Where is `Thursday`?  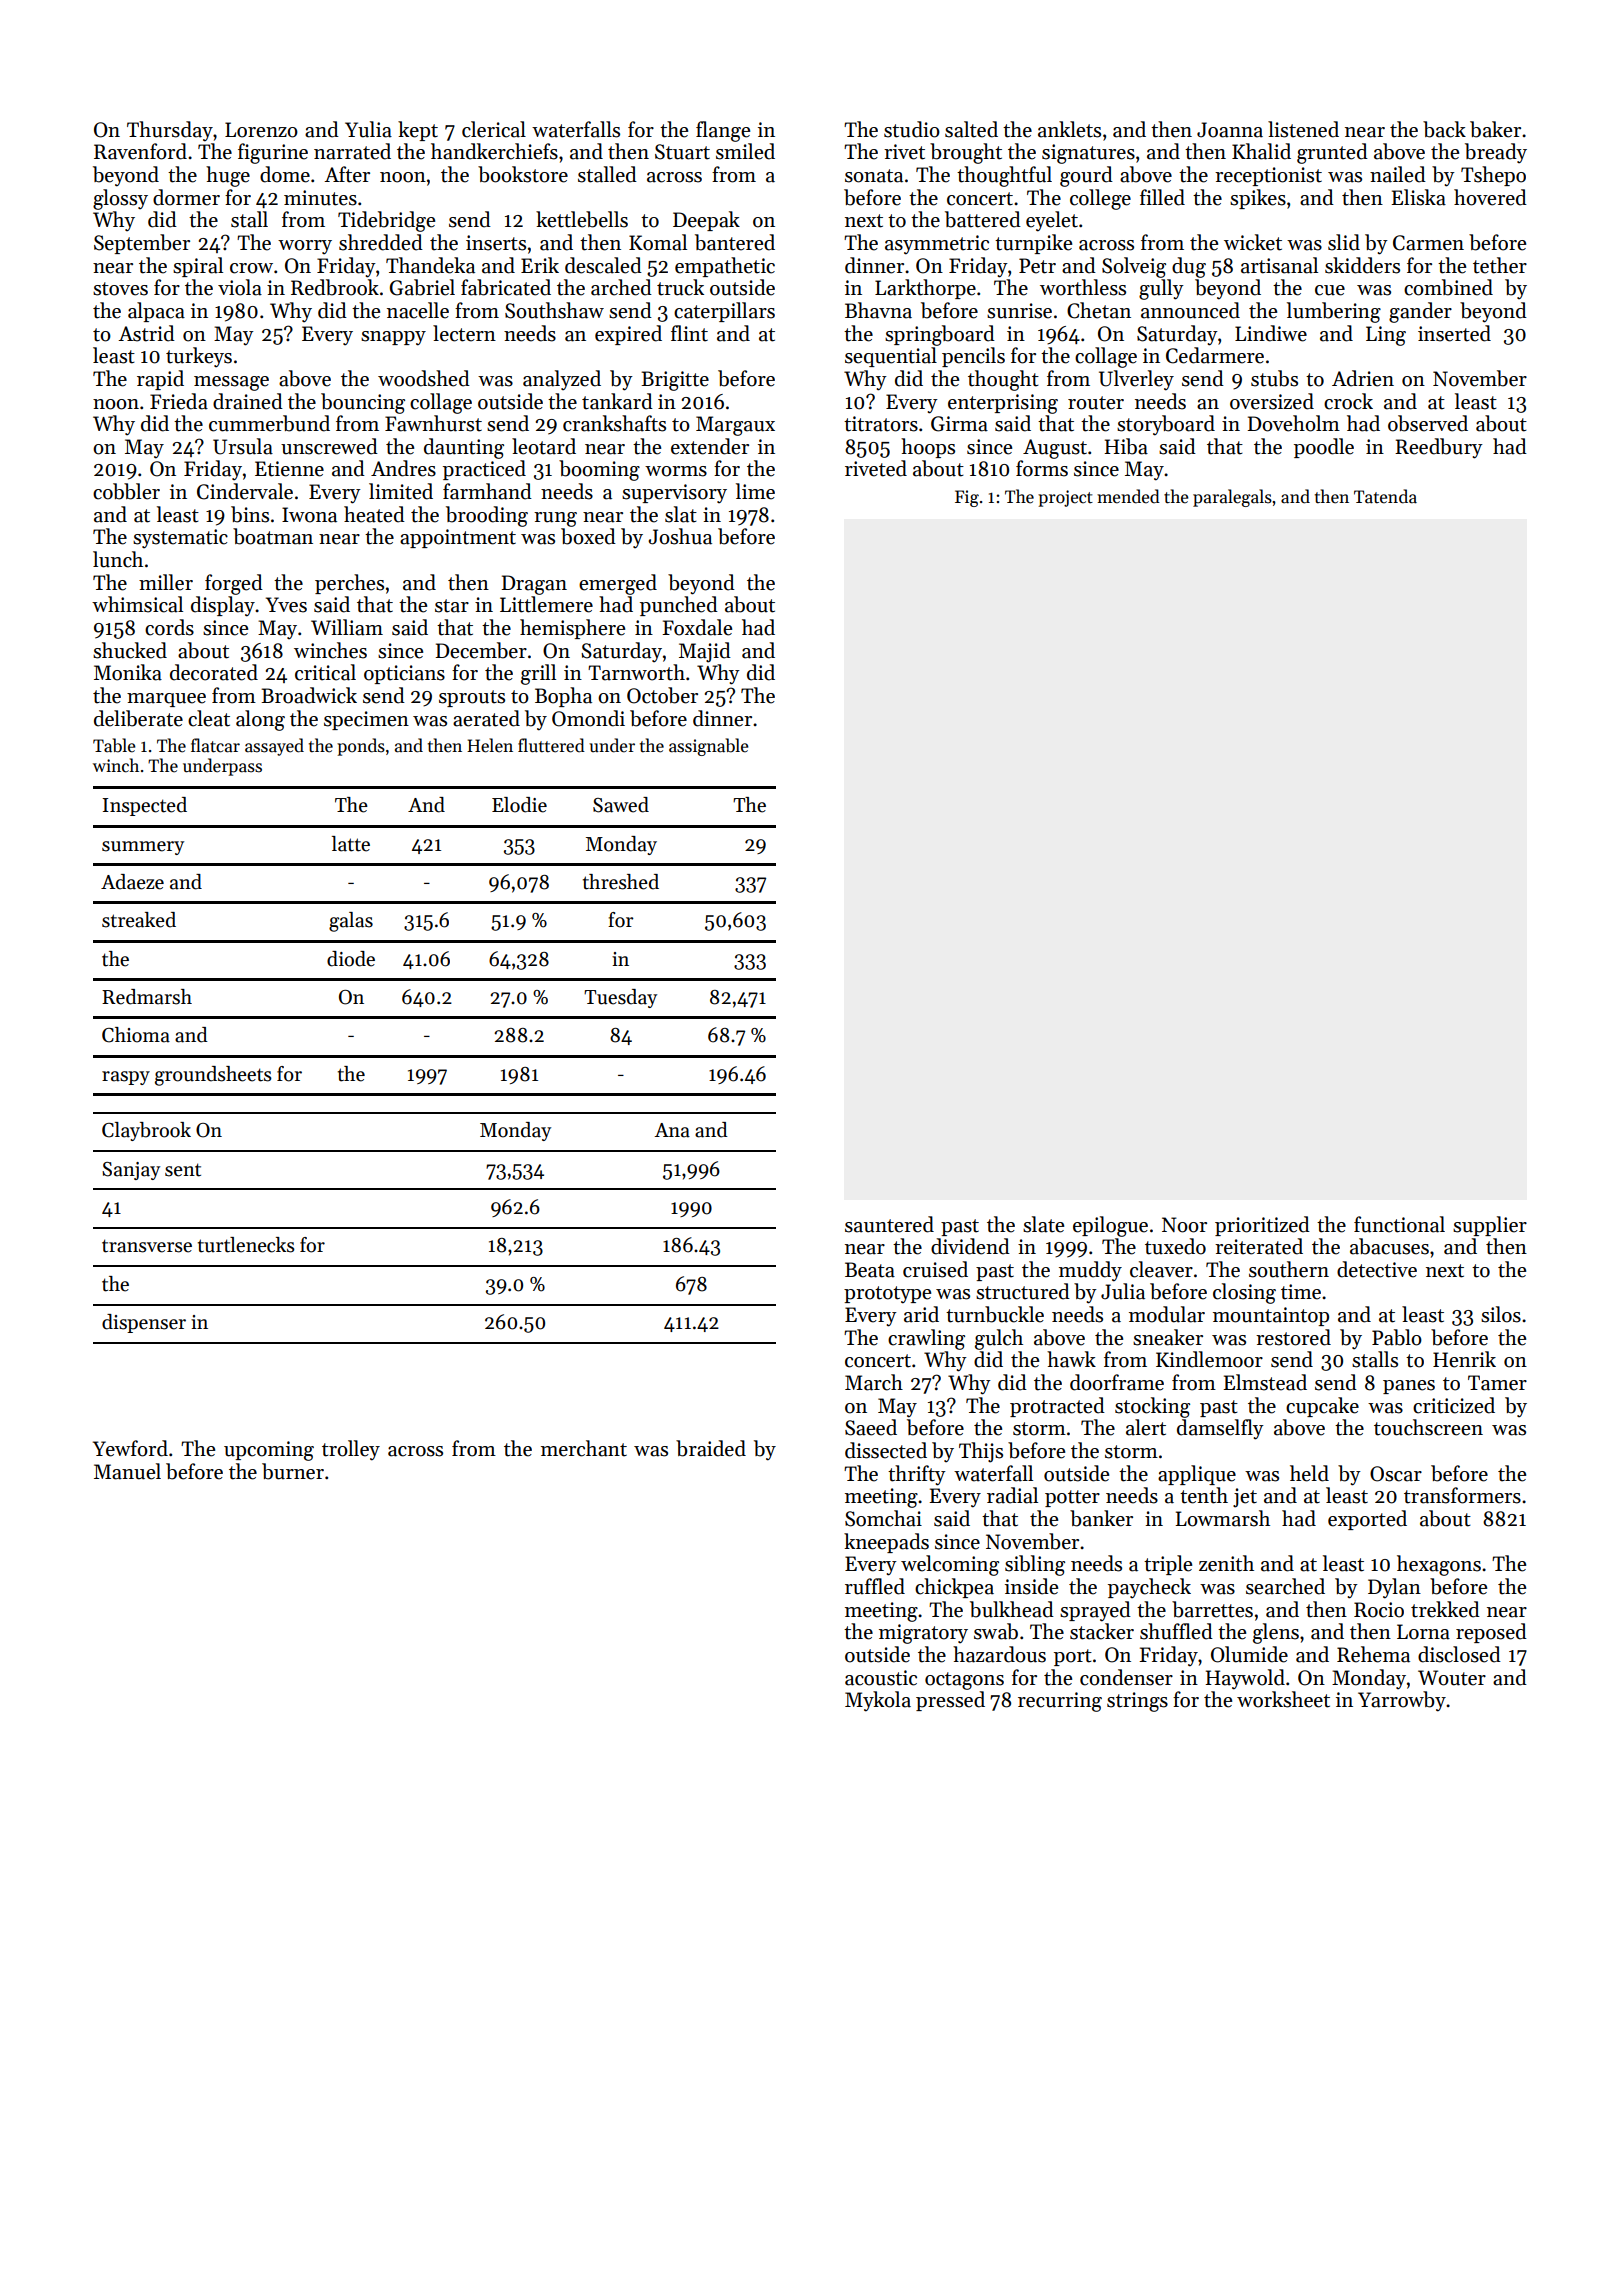
Thursday is located at coordinates (170, 131).
